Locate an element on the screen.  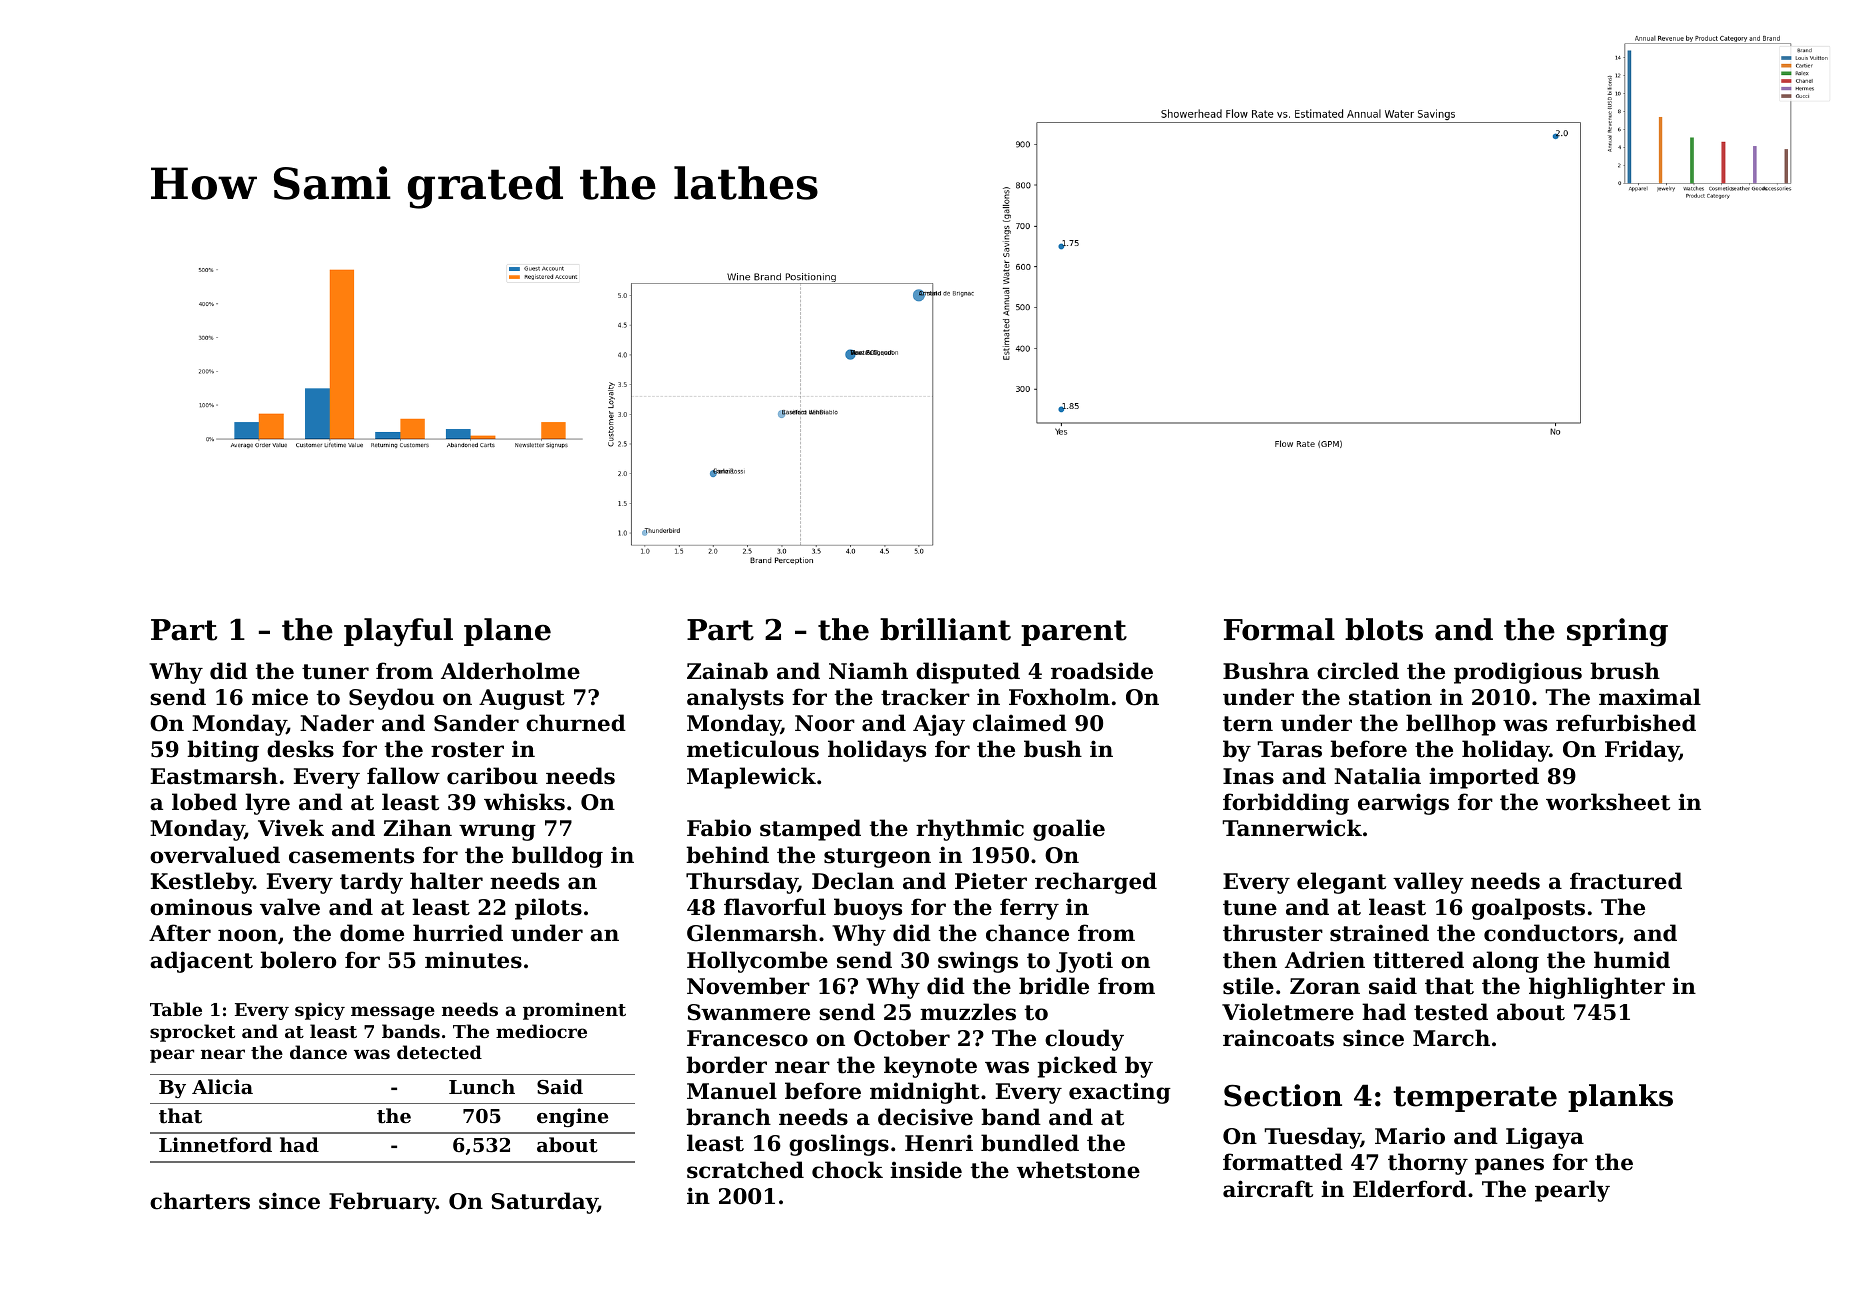
plane is located at coordinates (507, 632).
